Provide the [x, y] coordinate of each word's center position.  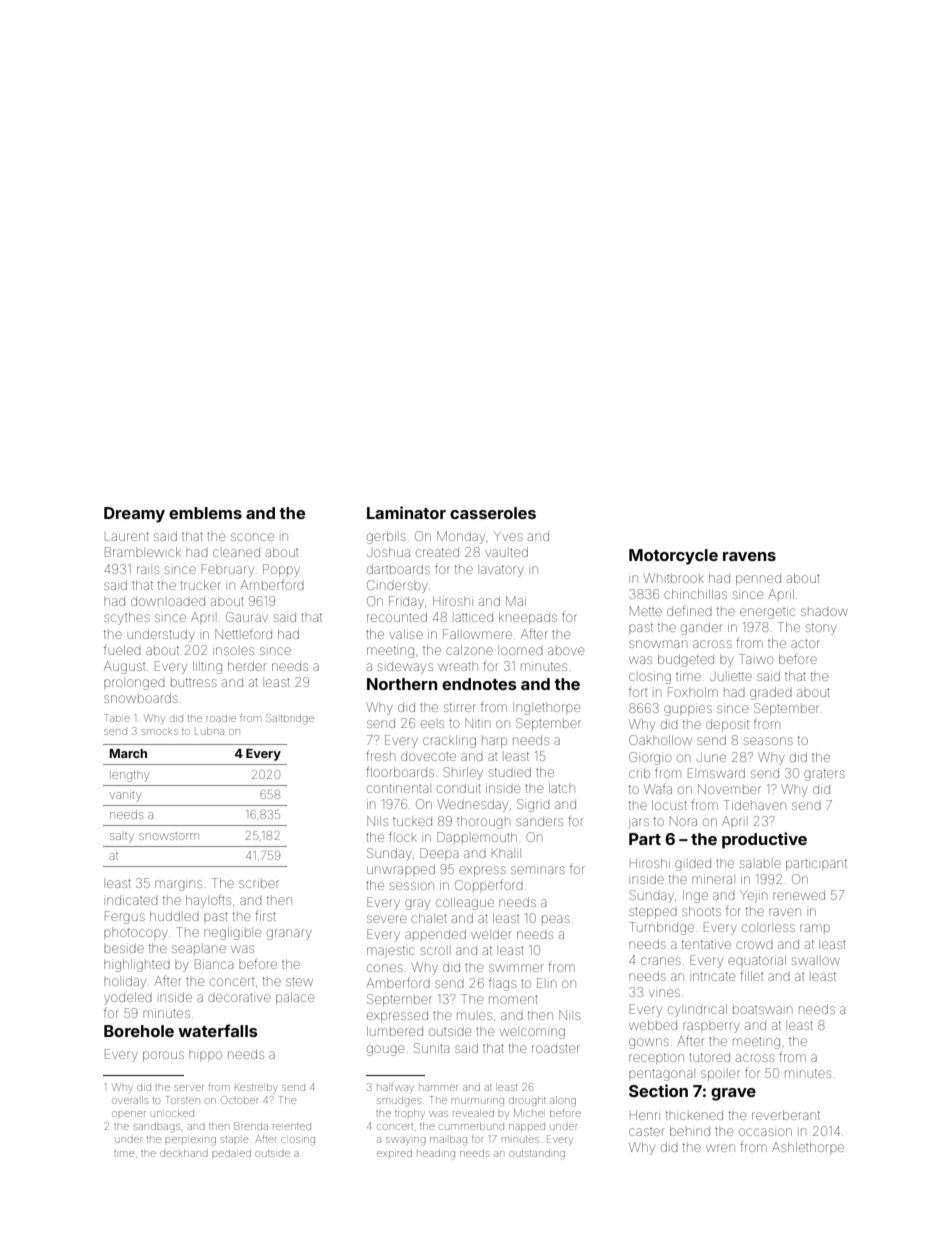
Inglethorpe [546, 709]
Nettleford [243, 633]
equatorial [757, 960]
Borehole [139, 1031]
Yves [508, 536]
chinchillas [695, 594]
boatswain [762, 1010]
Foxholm [693, 692]
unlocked [172, 1113]
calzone [469, 650]
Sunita [431, 1048]
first [265, 916]
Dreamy [134, 515]
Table [117, 718]
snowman [658, 644]
